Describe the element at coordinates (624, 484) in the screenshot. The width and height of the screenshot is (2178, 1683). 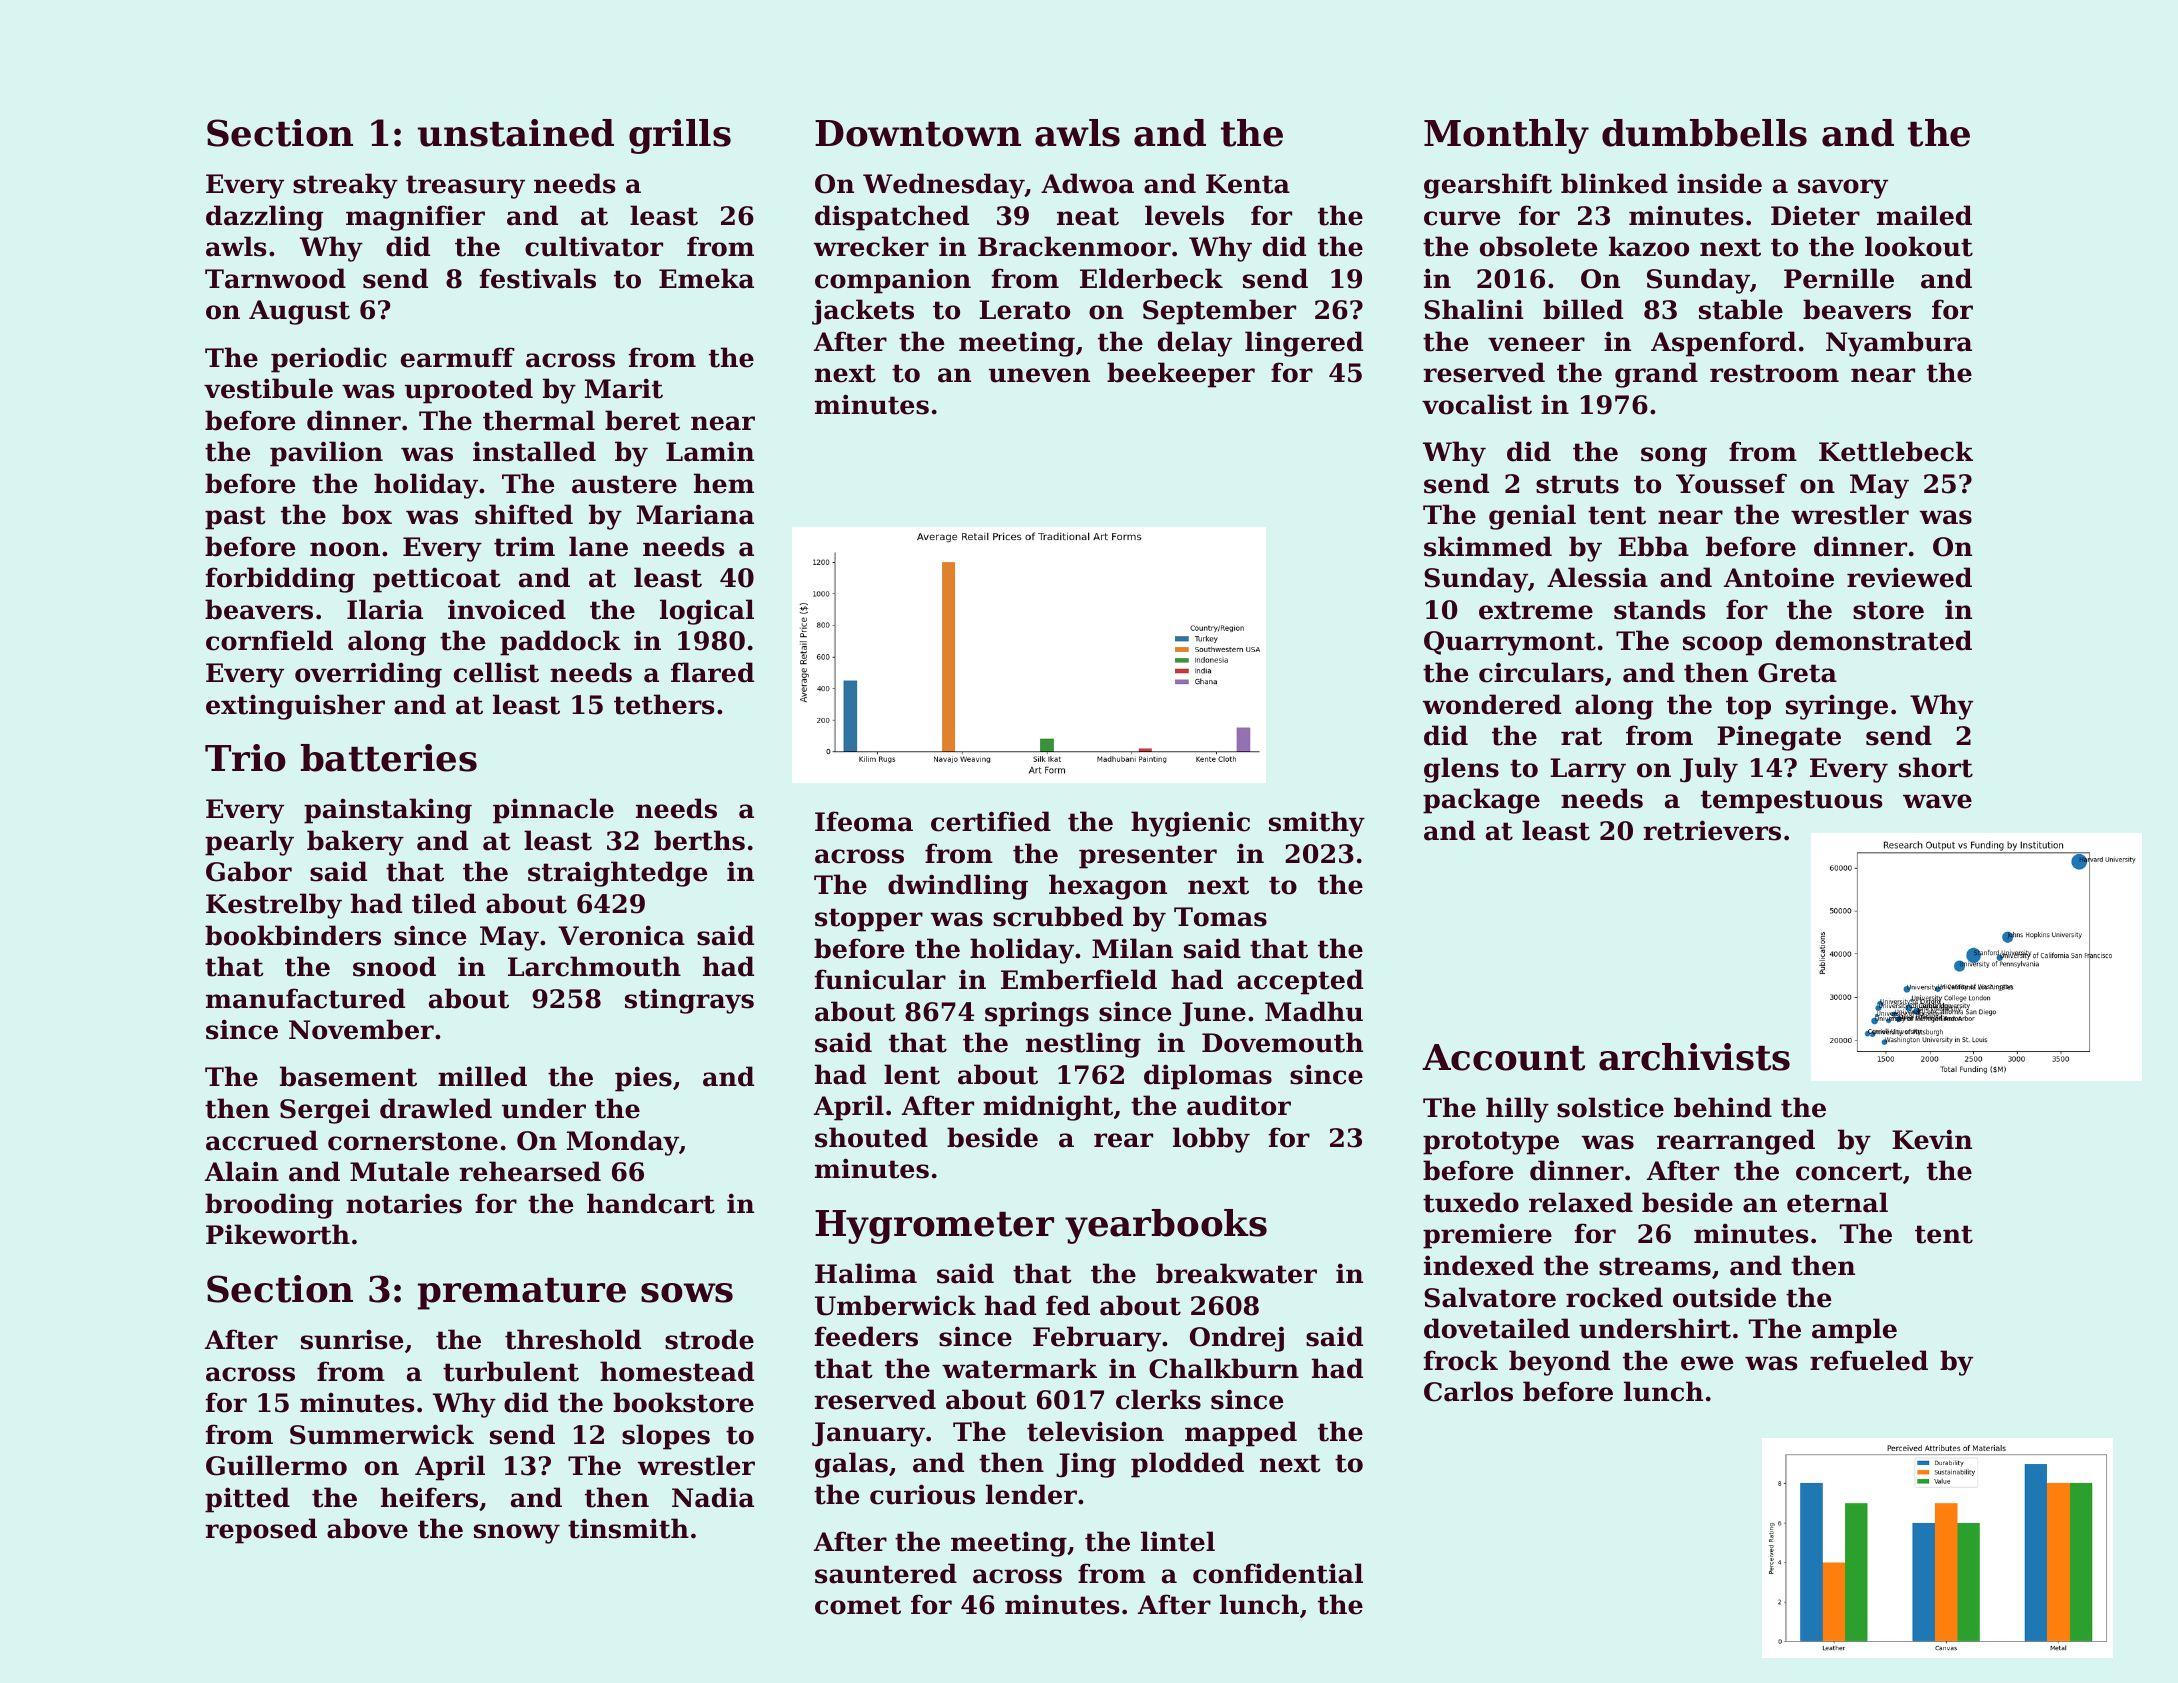
I see `austere` at that location.
